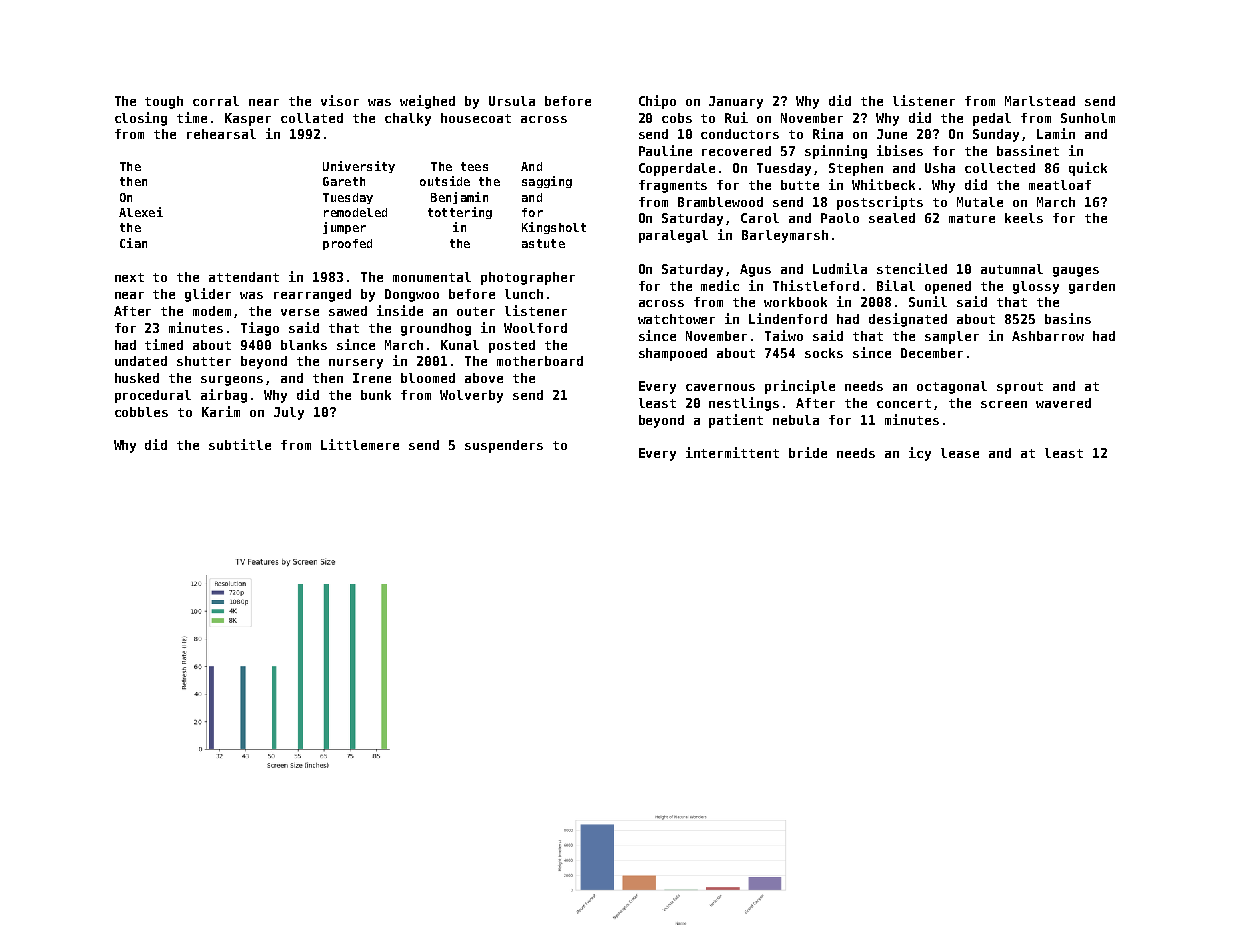  Describe the element at coordinates (359, 167) in the screenshot. I see `University` at that location.
